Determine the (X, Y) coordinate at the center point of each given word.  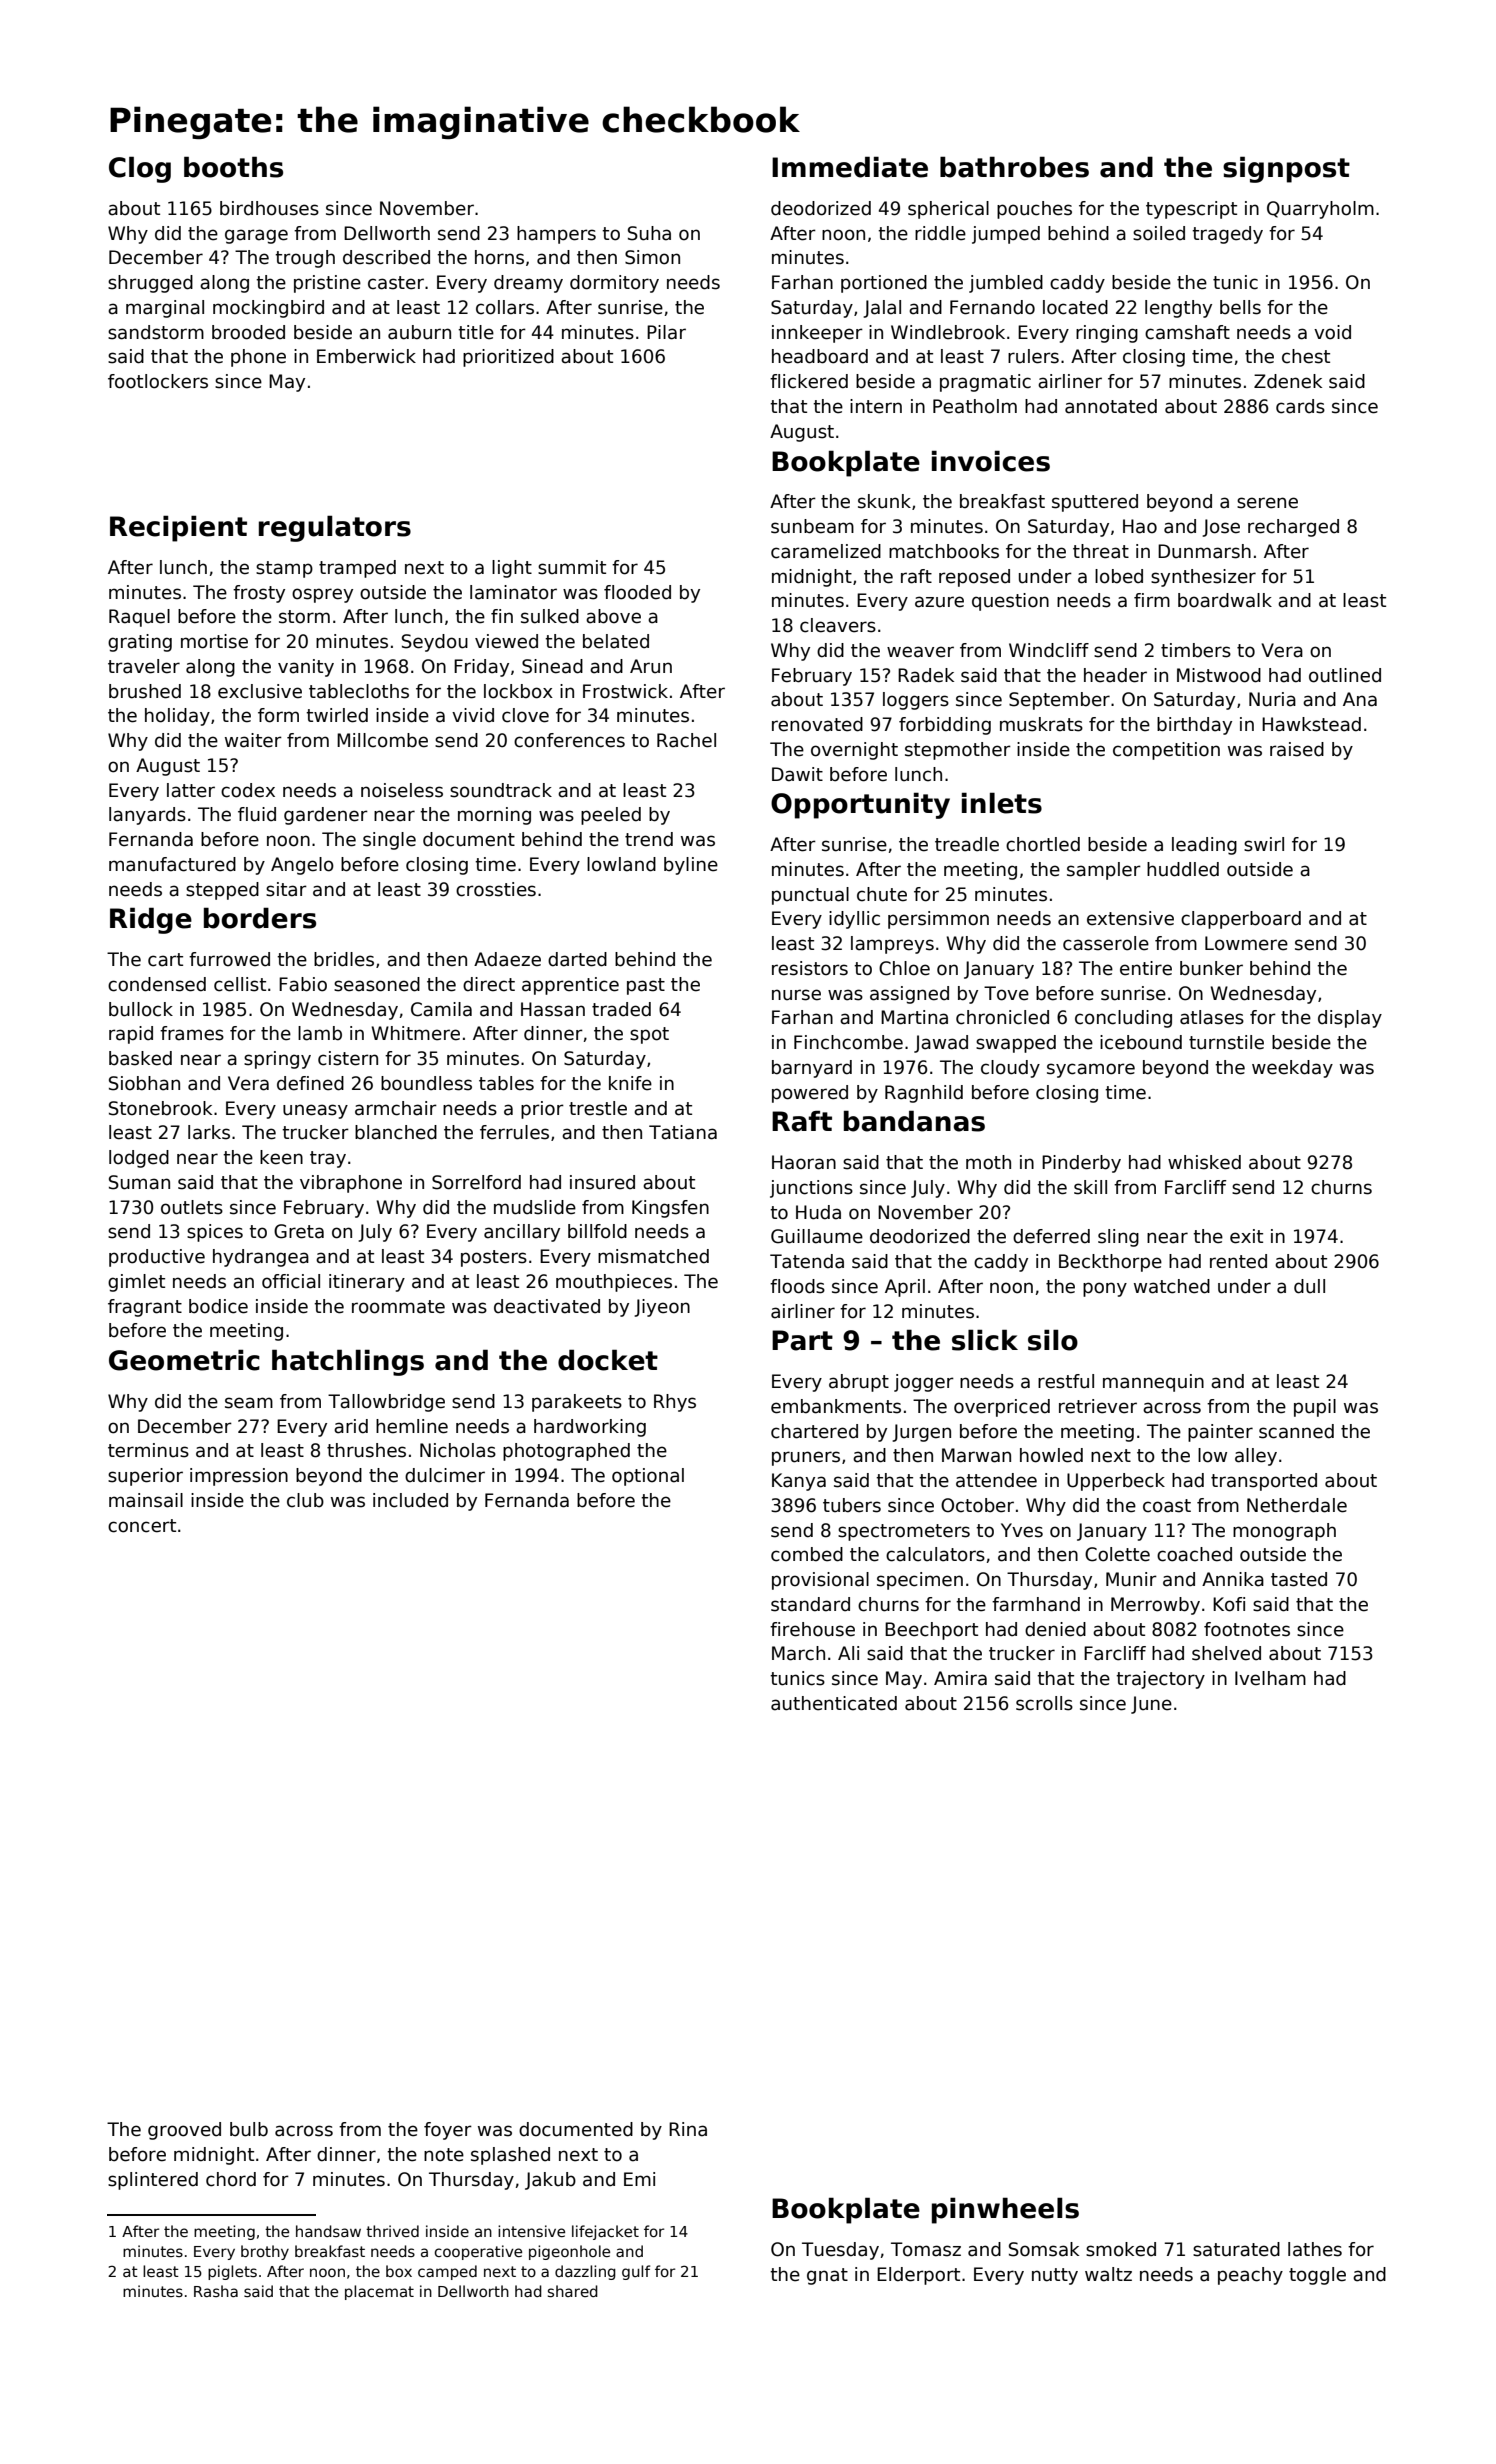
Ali (848, 1653)
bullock (141, 1009)
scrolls (1044, 1703)
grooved (184, 2131)
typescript (1191, 210)
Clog (140, 169)
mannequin (1153, 1383)
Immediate (850, 167)
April (905, 1288)
